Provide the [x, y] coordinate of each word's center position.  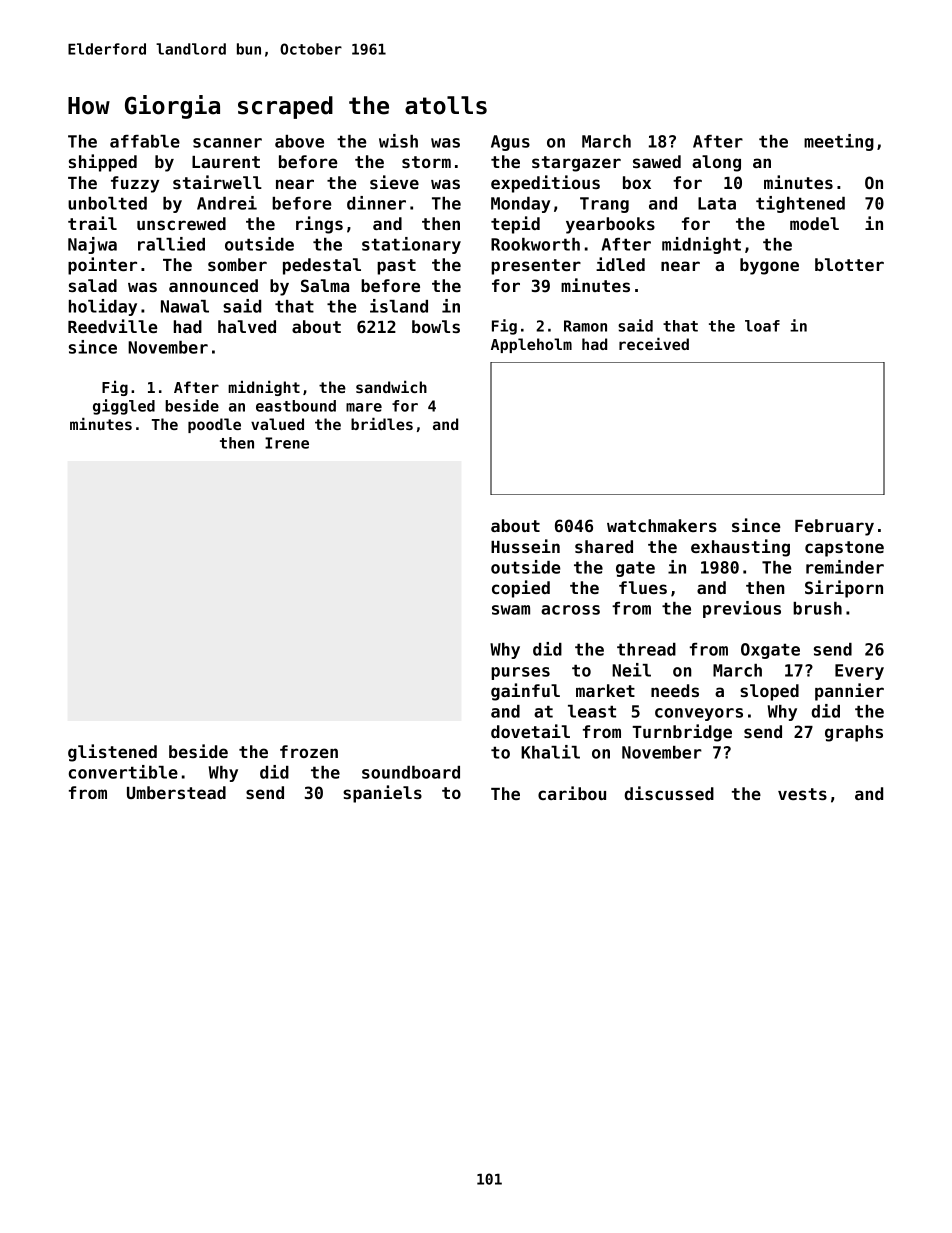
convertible [123, 772]
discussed [669, 793]
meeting [839, 142]
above [299, 141]
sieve [394, 182]
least [592, 711]
